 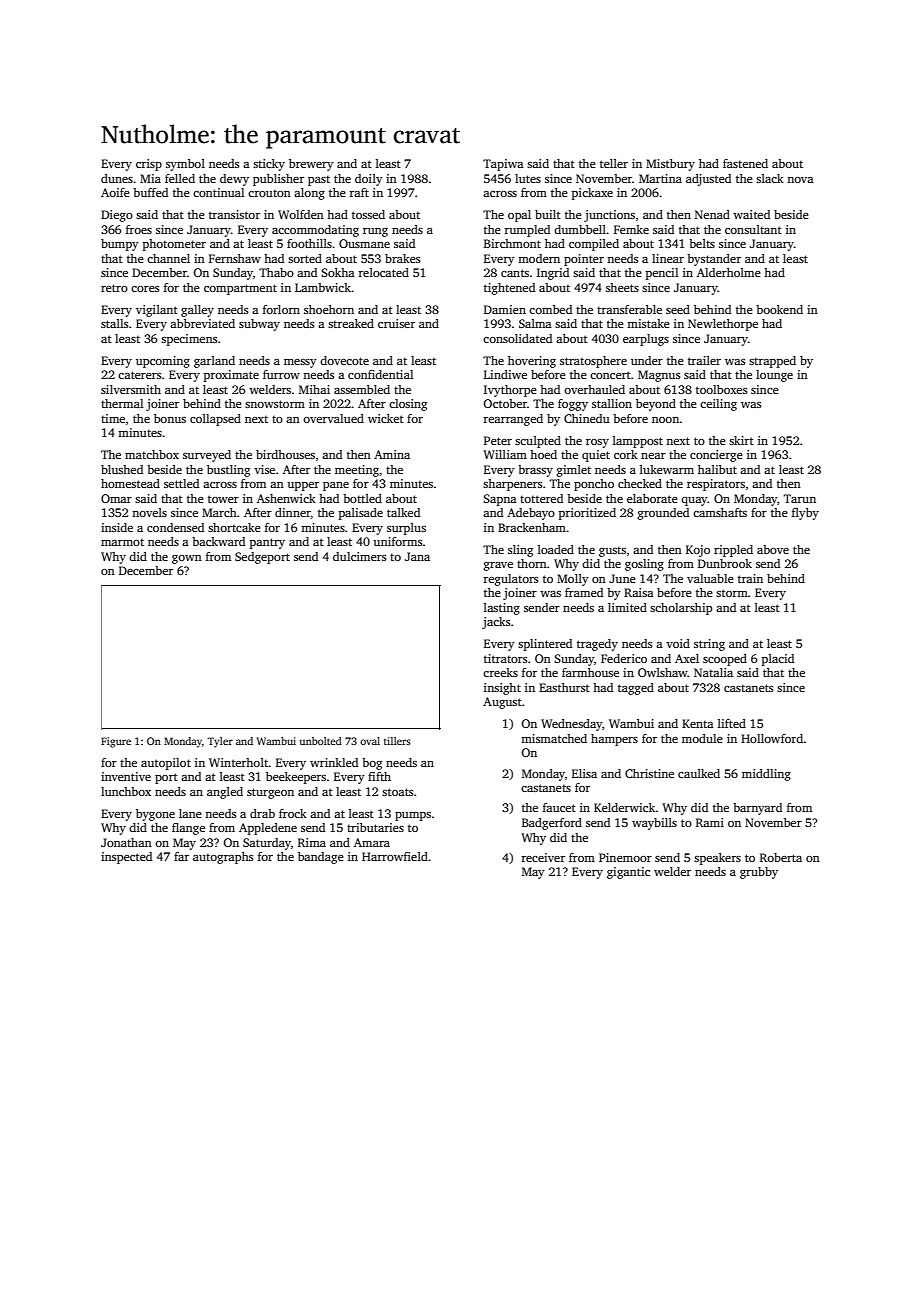 I want to click on grubby, so click(x=759, y=873).
